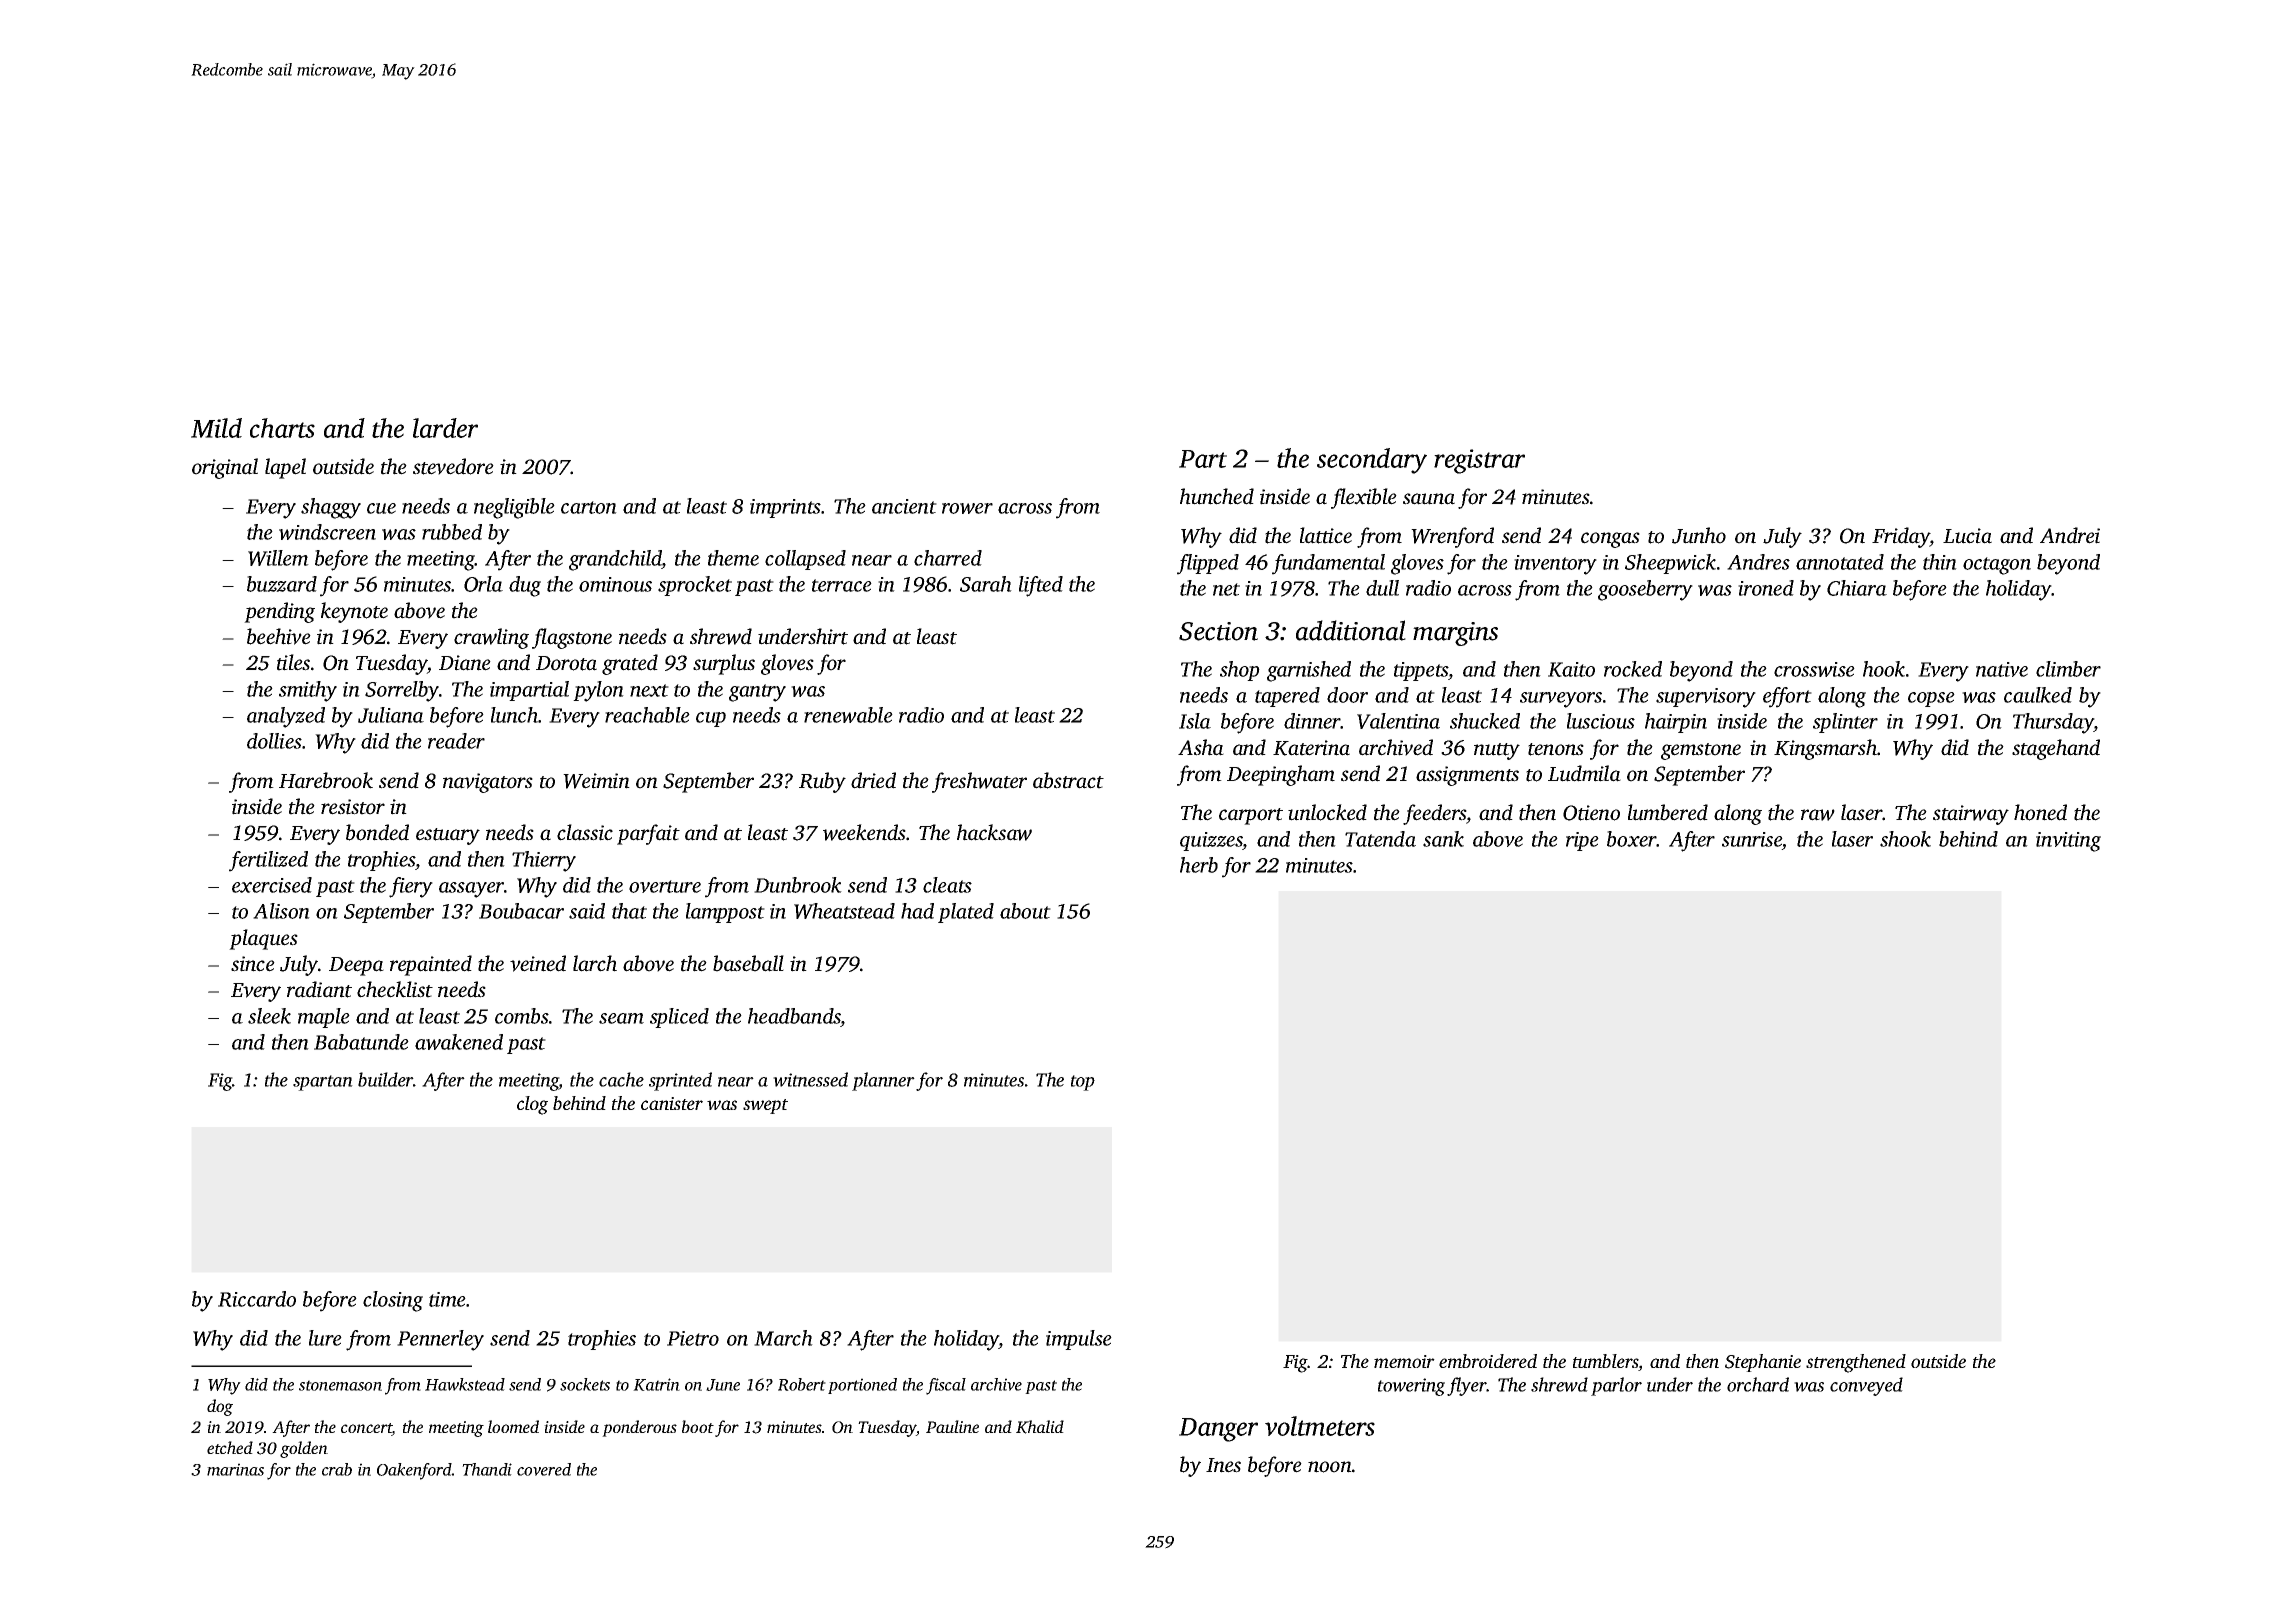  I want to click on Mild, so click(216, 428).
